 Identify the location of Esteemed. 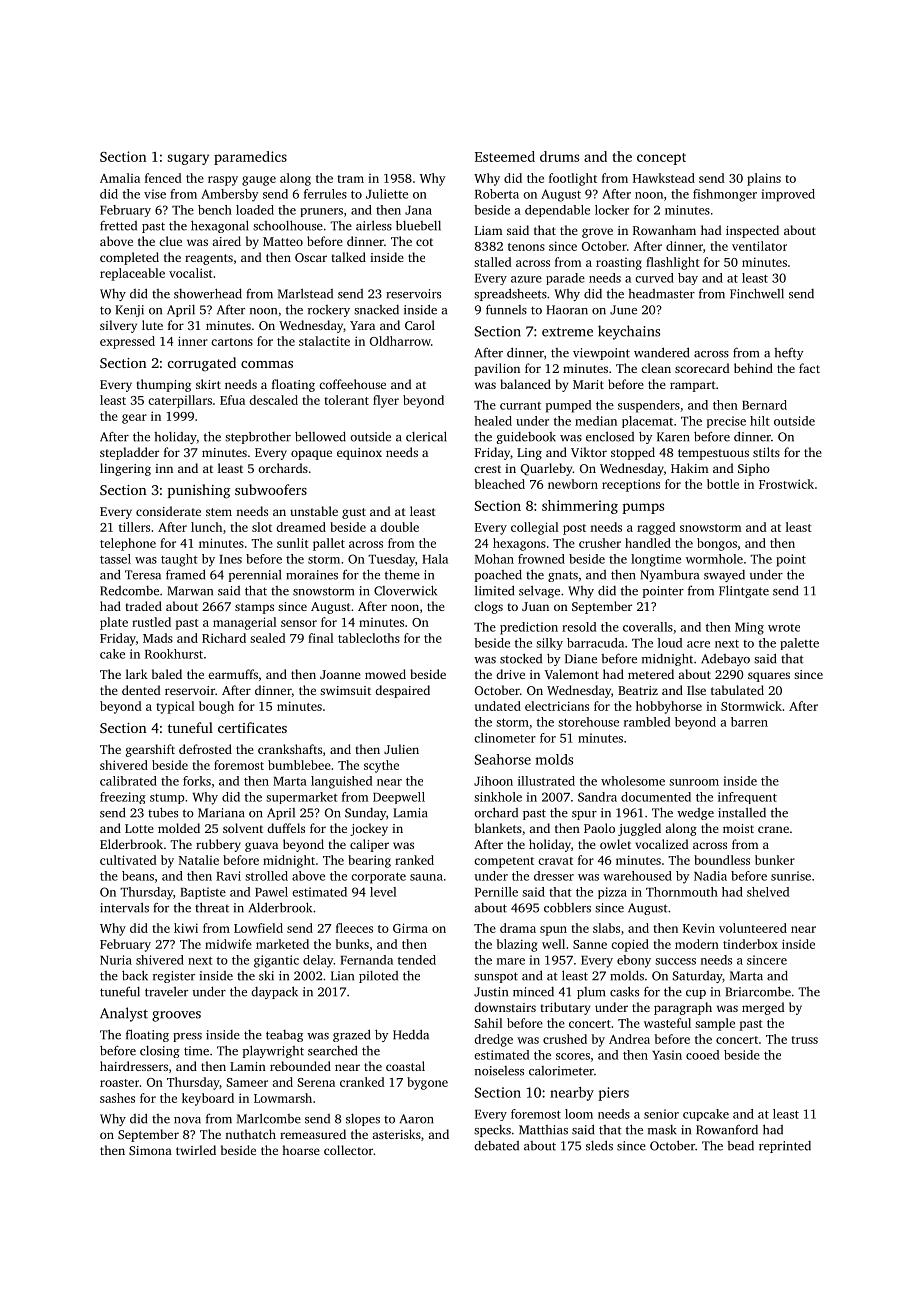
(505, 156).
